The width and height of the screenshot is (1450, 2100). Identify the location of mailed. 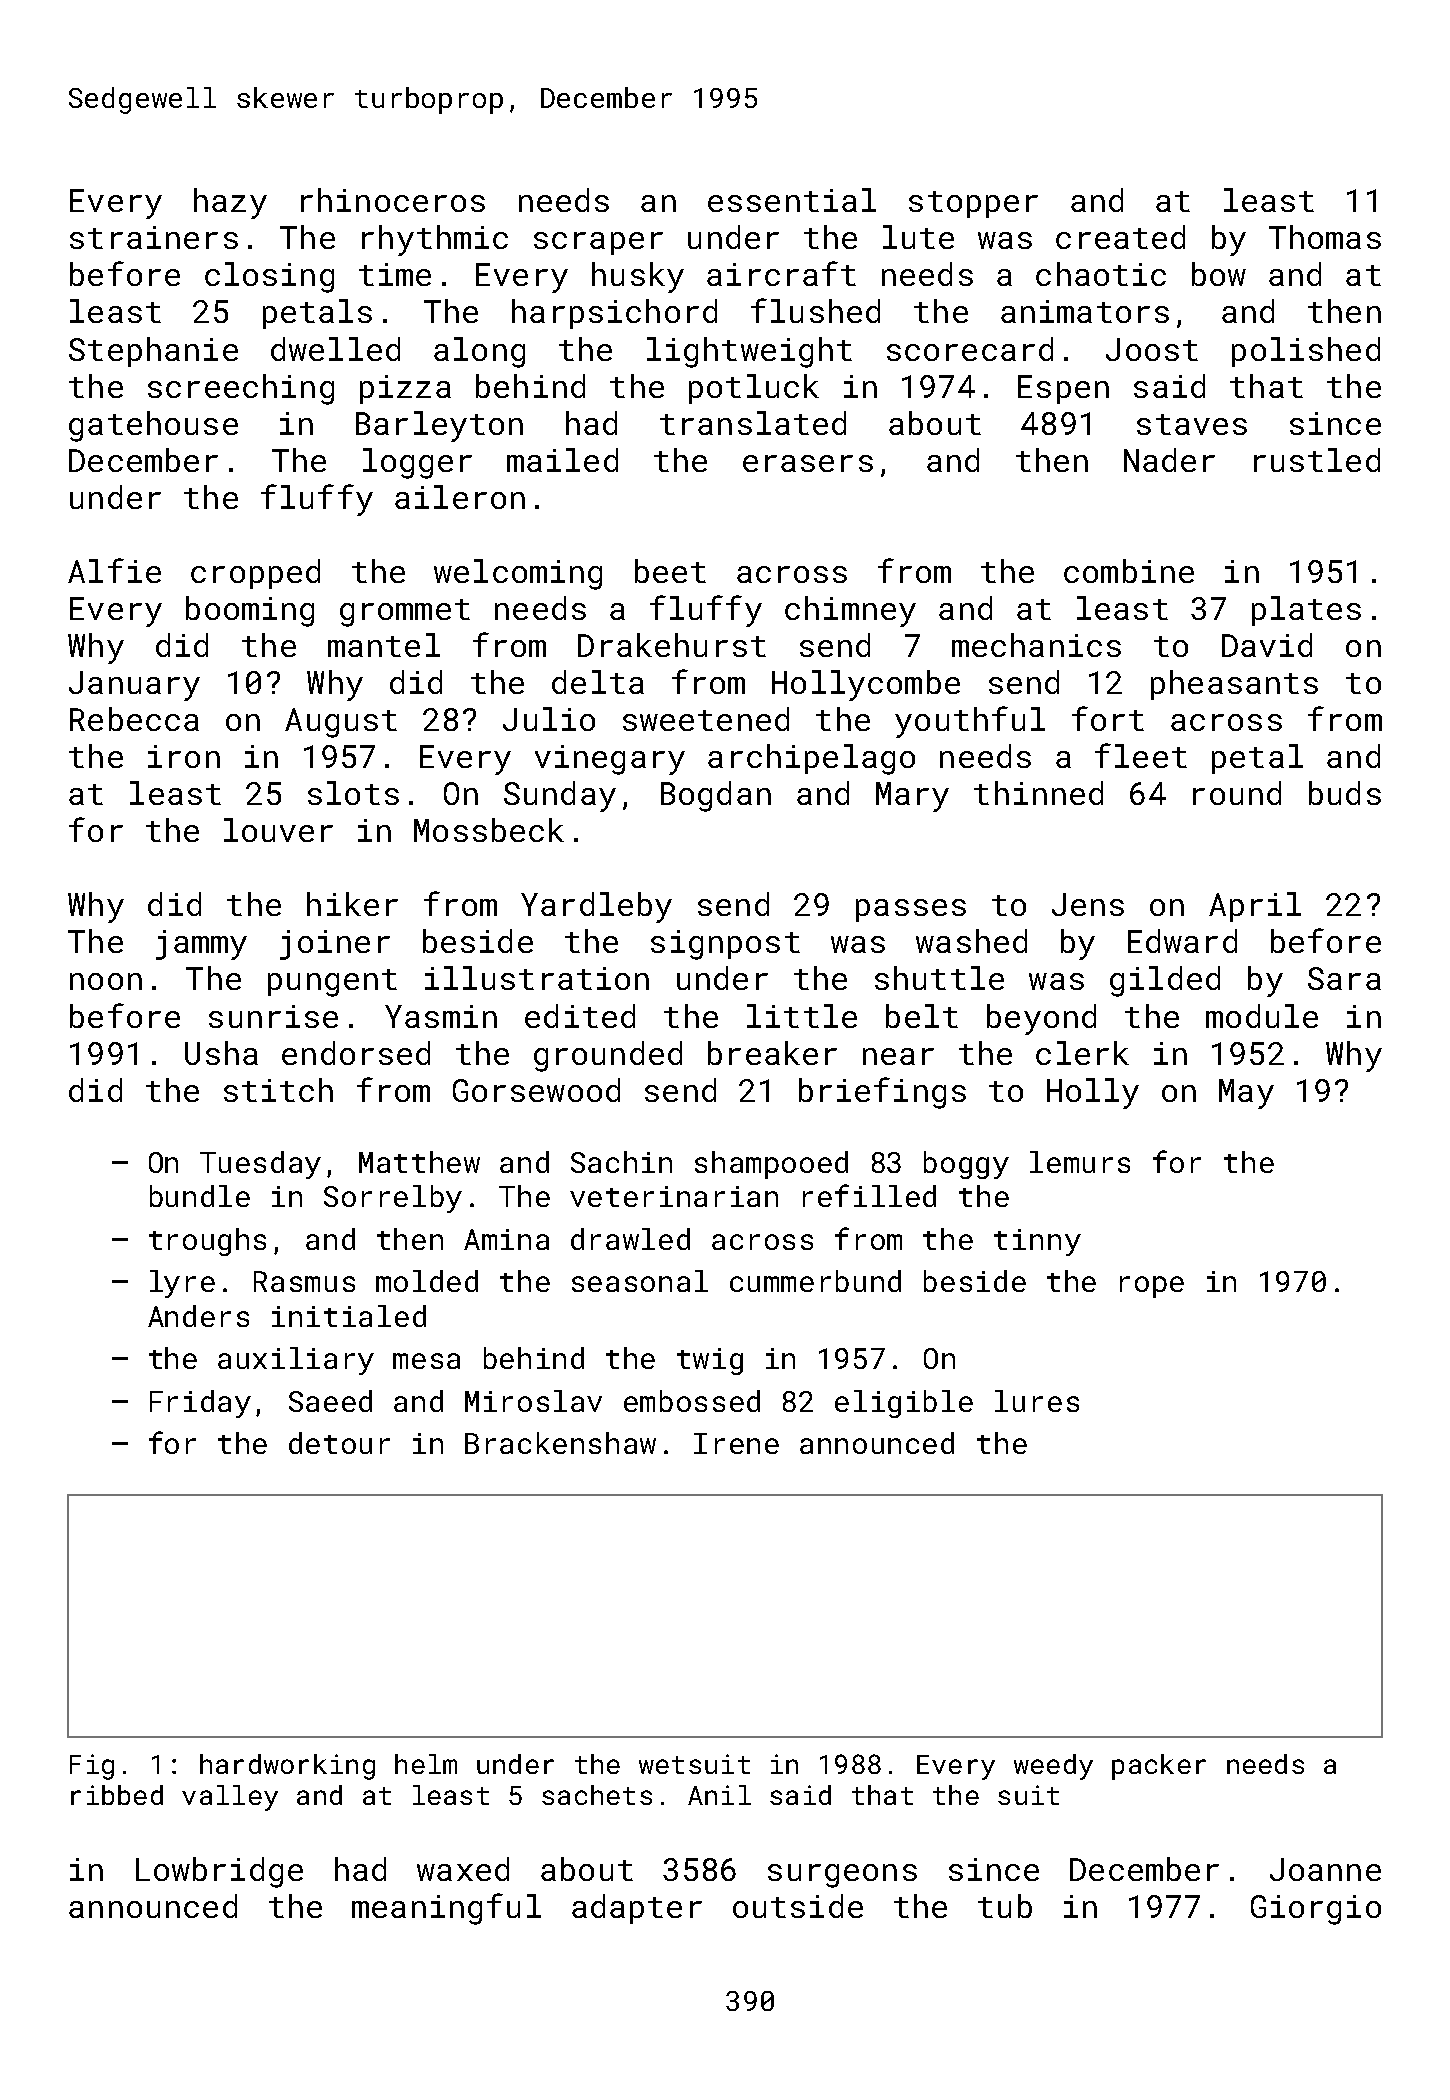
(562, 460).
